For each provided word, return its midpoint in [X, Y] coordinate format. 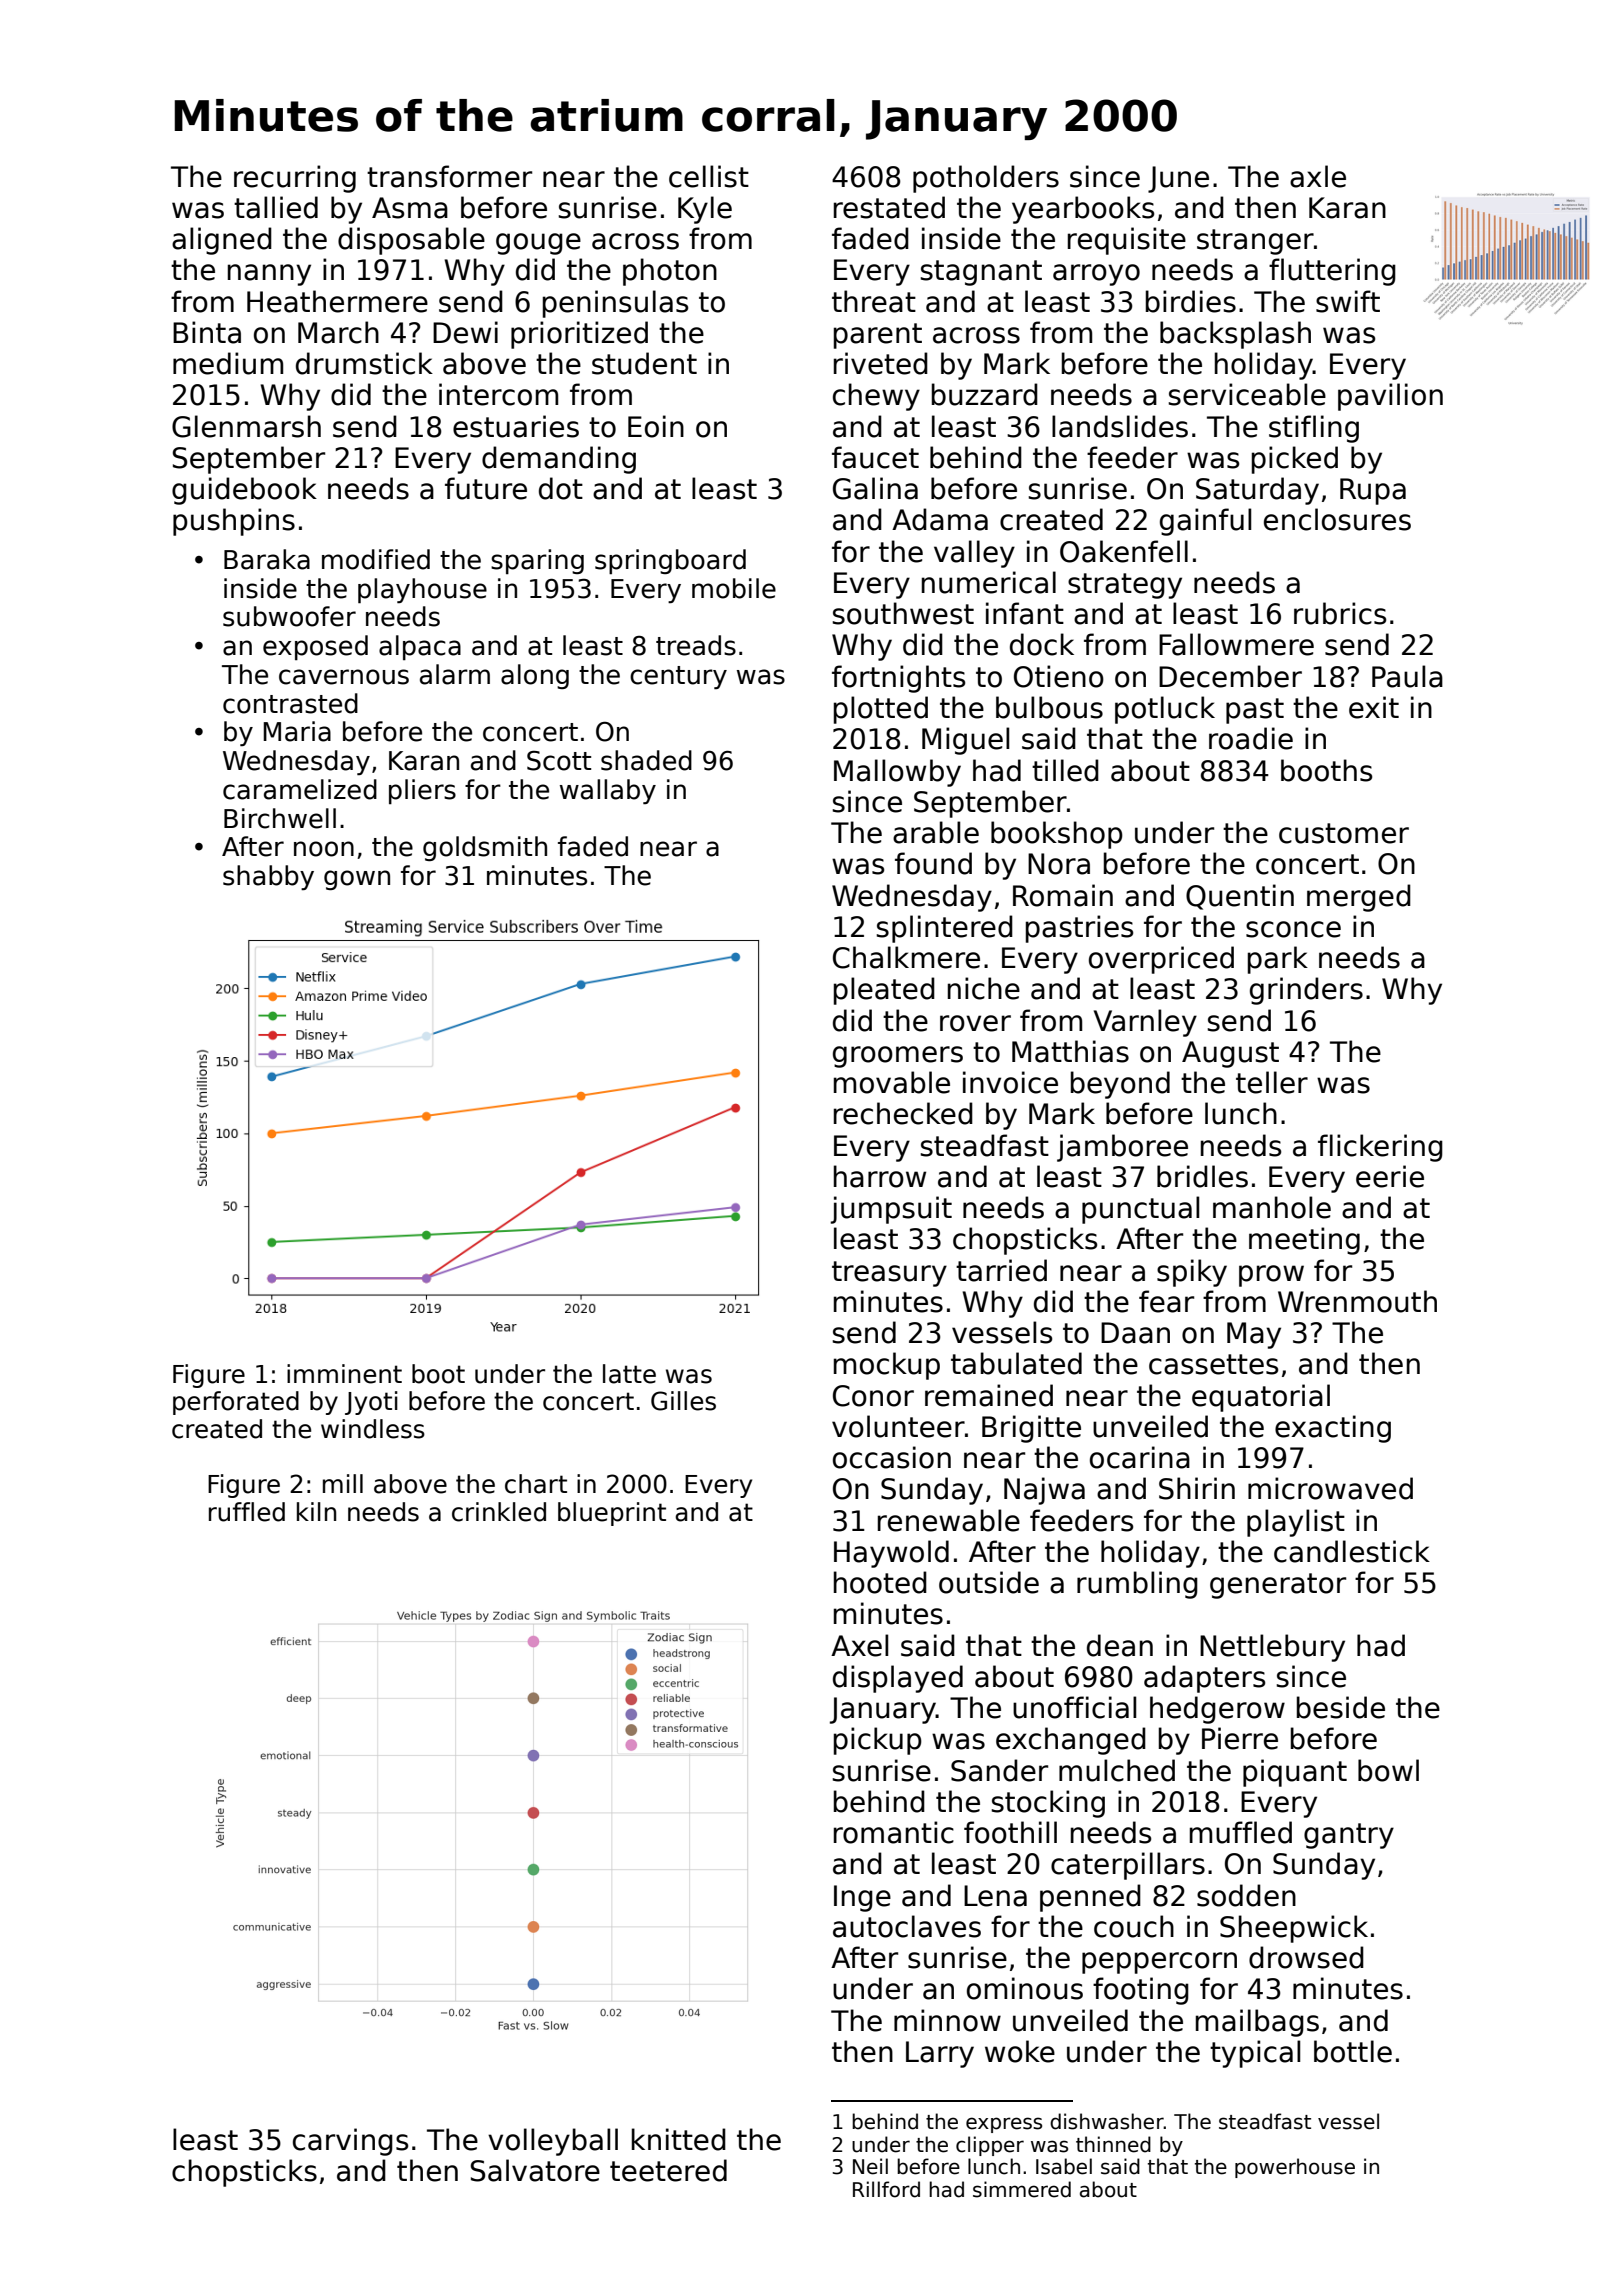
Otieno [1059, 676]
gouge [538, 244]
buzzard [985, 394]
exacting [1333, 1429]
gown [357, 880]
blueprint [612, 1514]
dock [1042, 644]
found [933, 863]
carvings [350, 2142]
